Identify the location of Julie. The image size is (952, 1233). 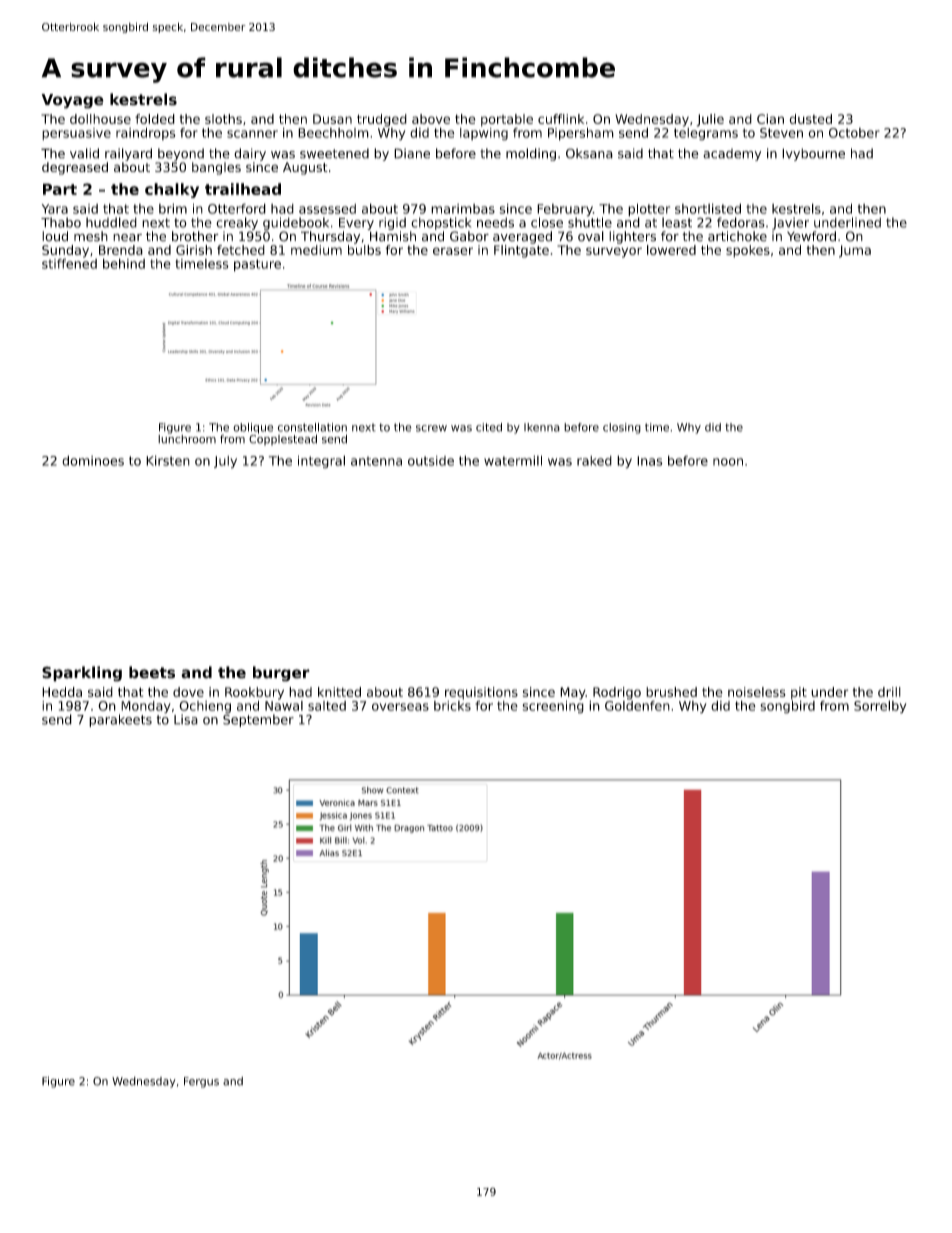
(710, 120).
